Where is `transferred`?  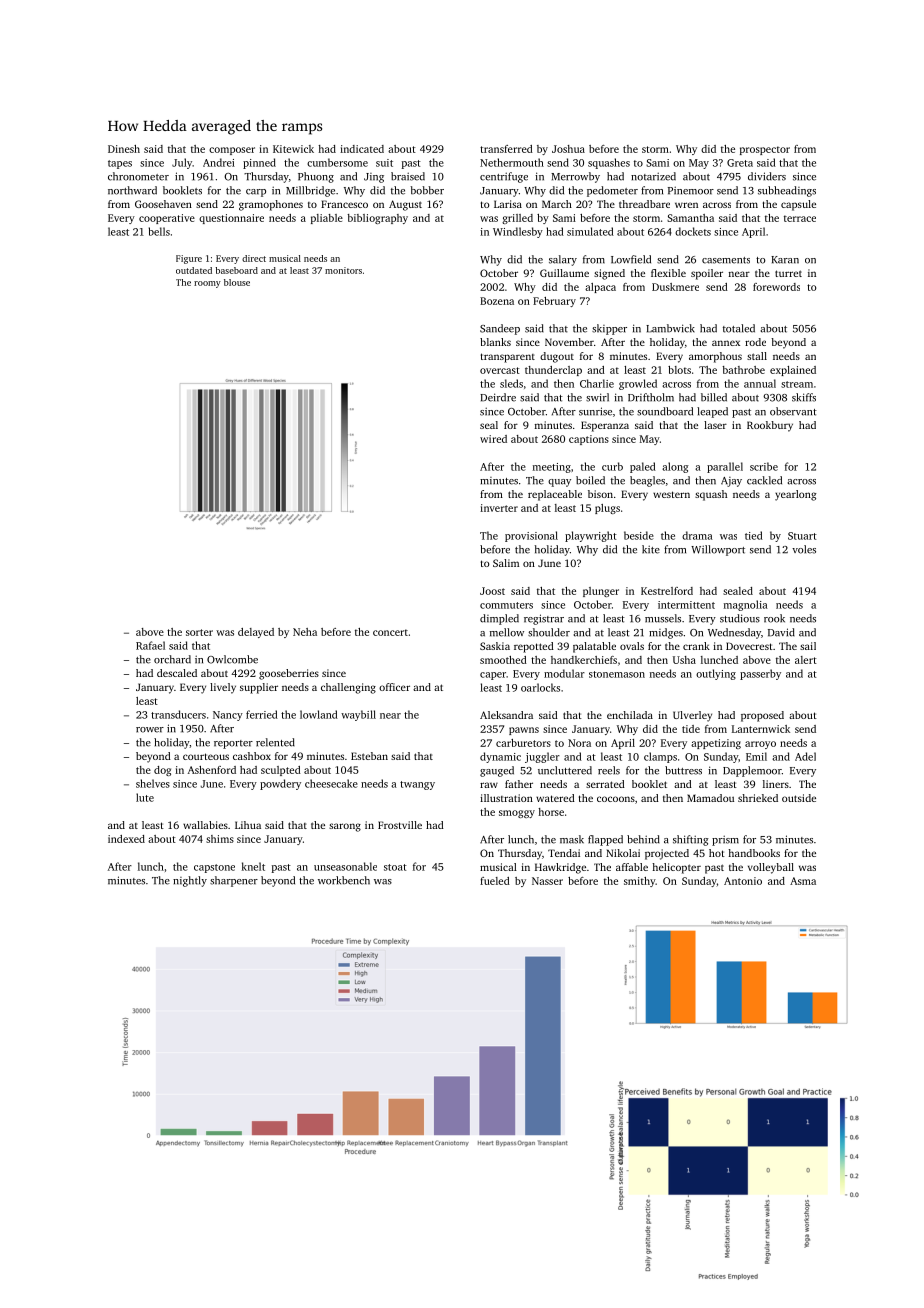 transferred is located at coordinates (506, 149).
